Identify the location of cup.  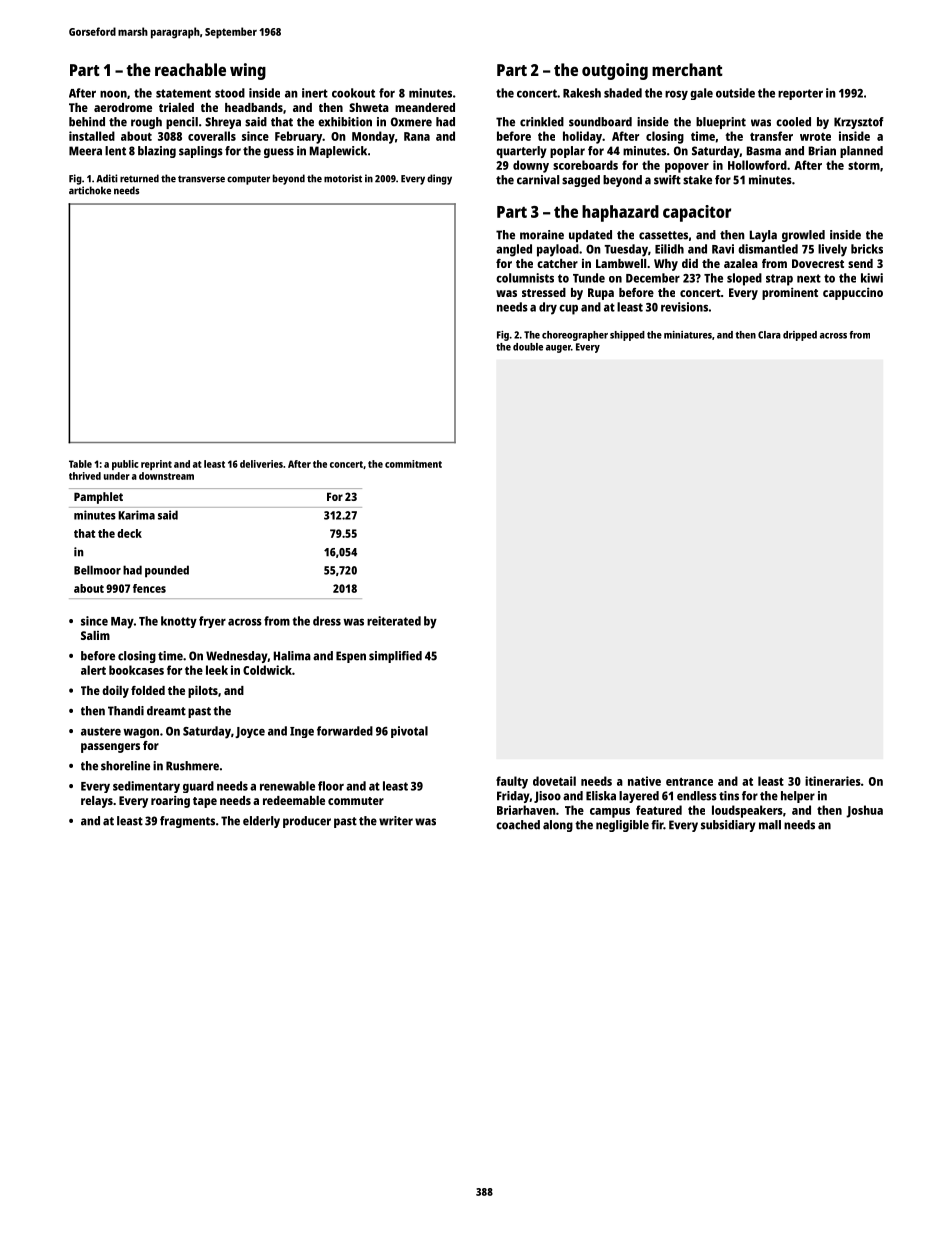
(568, 309).
